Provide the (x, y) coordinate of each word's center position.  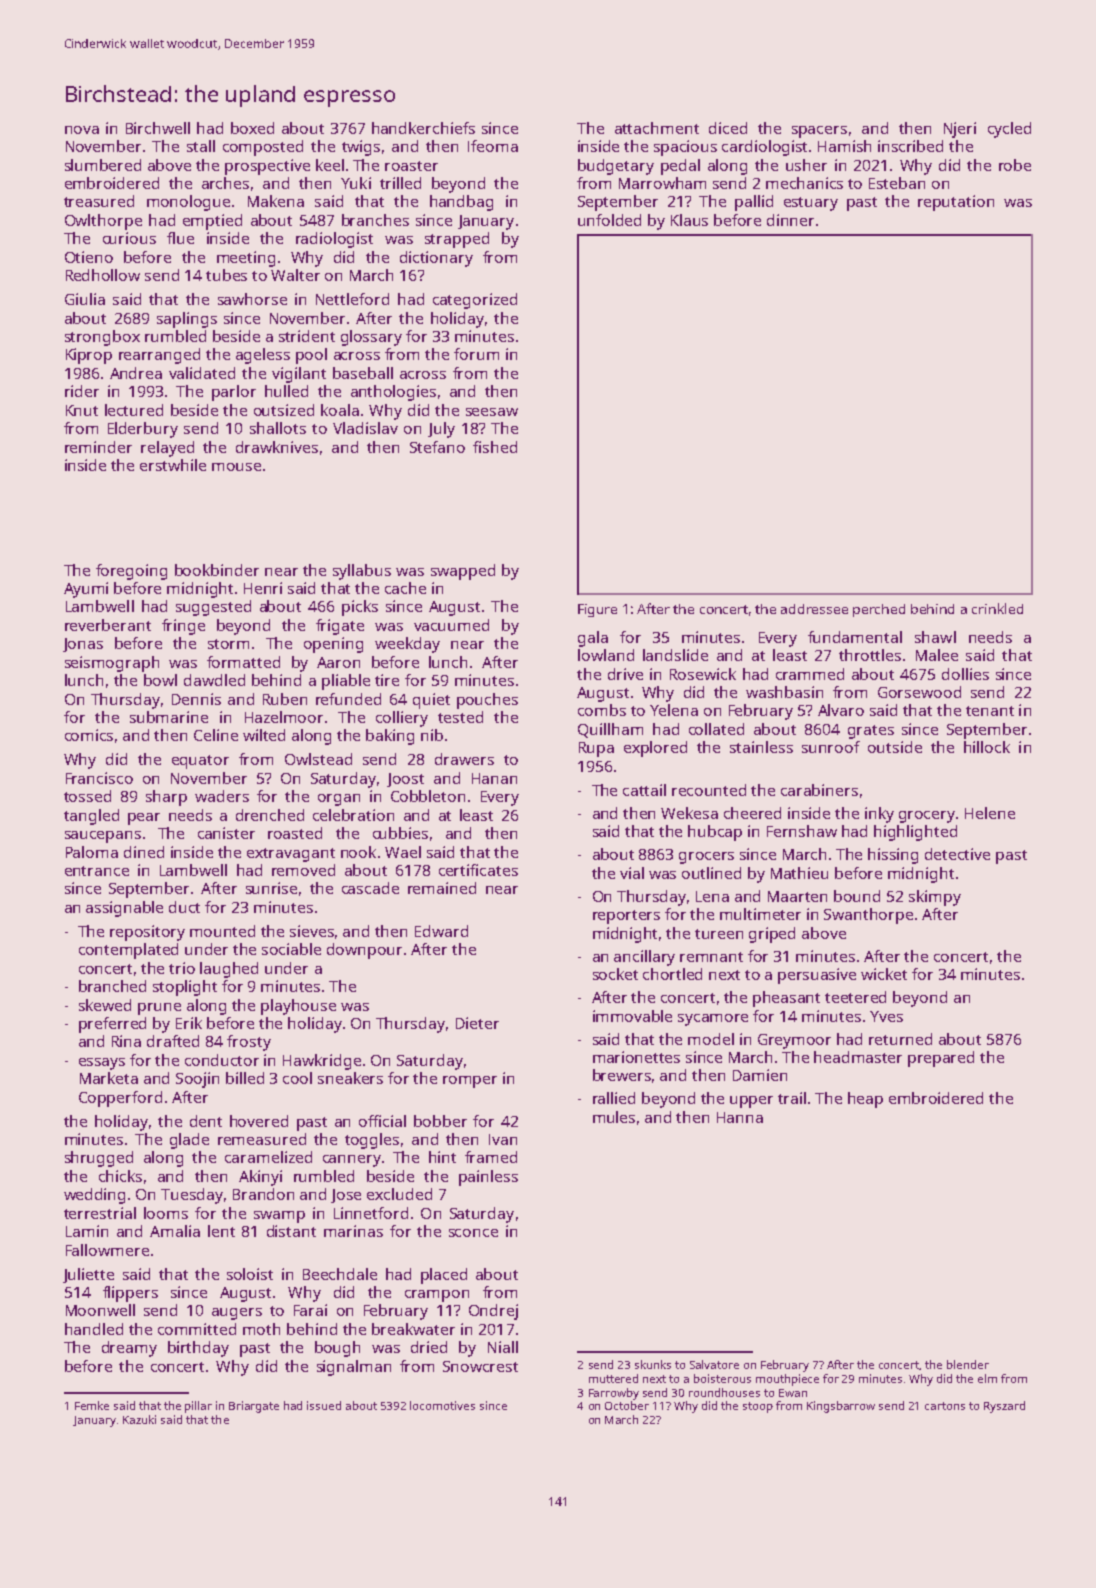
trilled (400, 183)
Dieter (477, 1023)
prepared (941, 1059)
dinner (790, 220)
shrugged (99, 1159)
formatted (243, 662)
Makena (276, 201)
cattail (644, 790)
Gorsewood (919, 692)
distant (291, 1231)
